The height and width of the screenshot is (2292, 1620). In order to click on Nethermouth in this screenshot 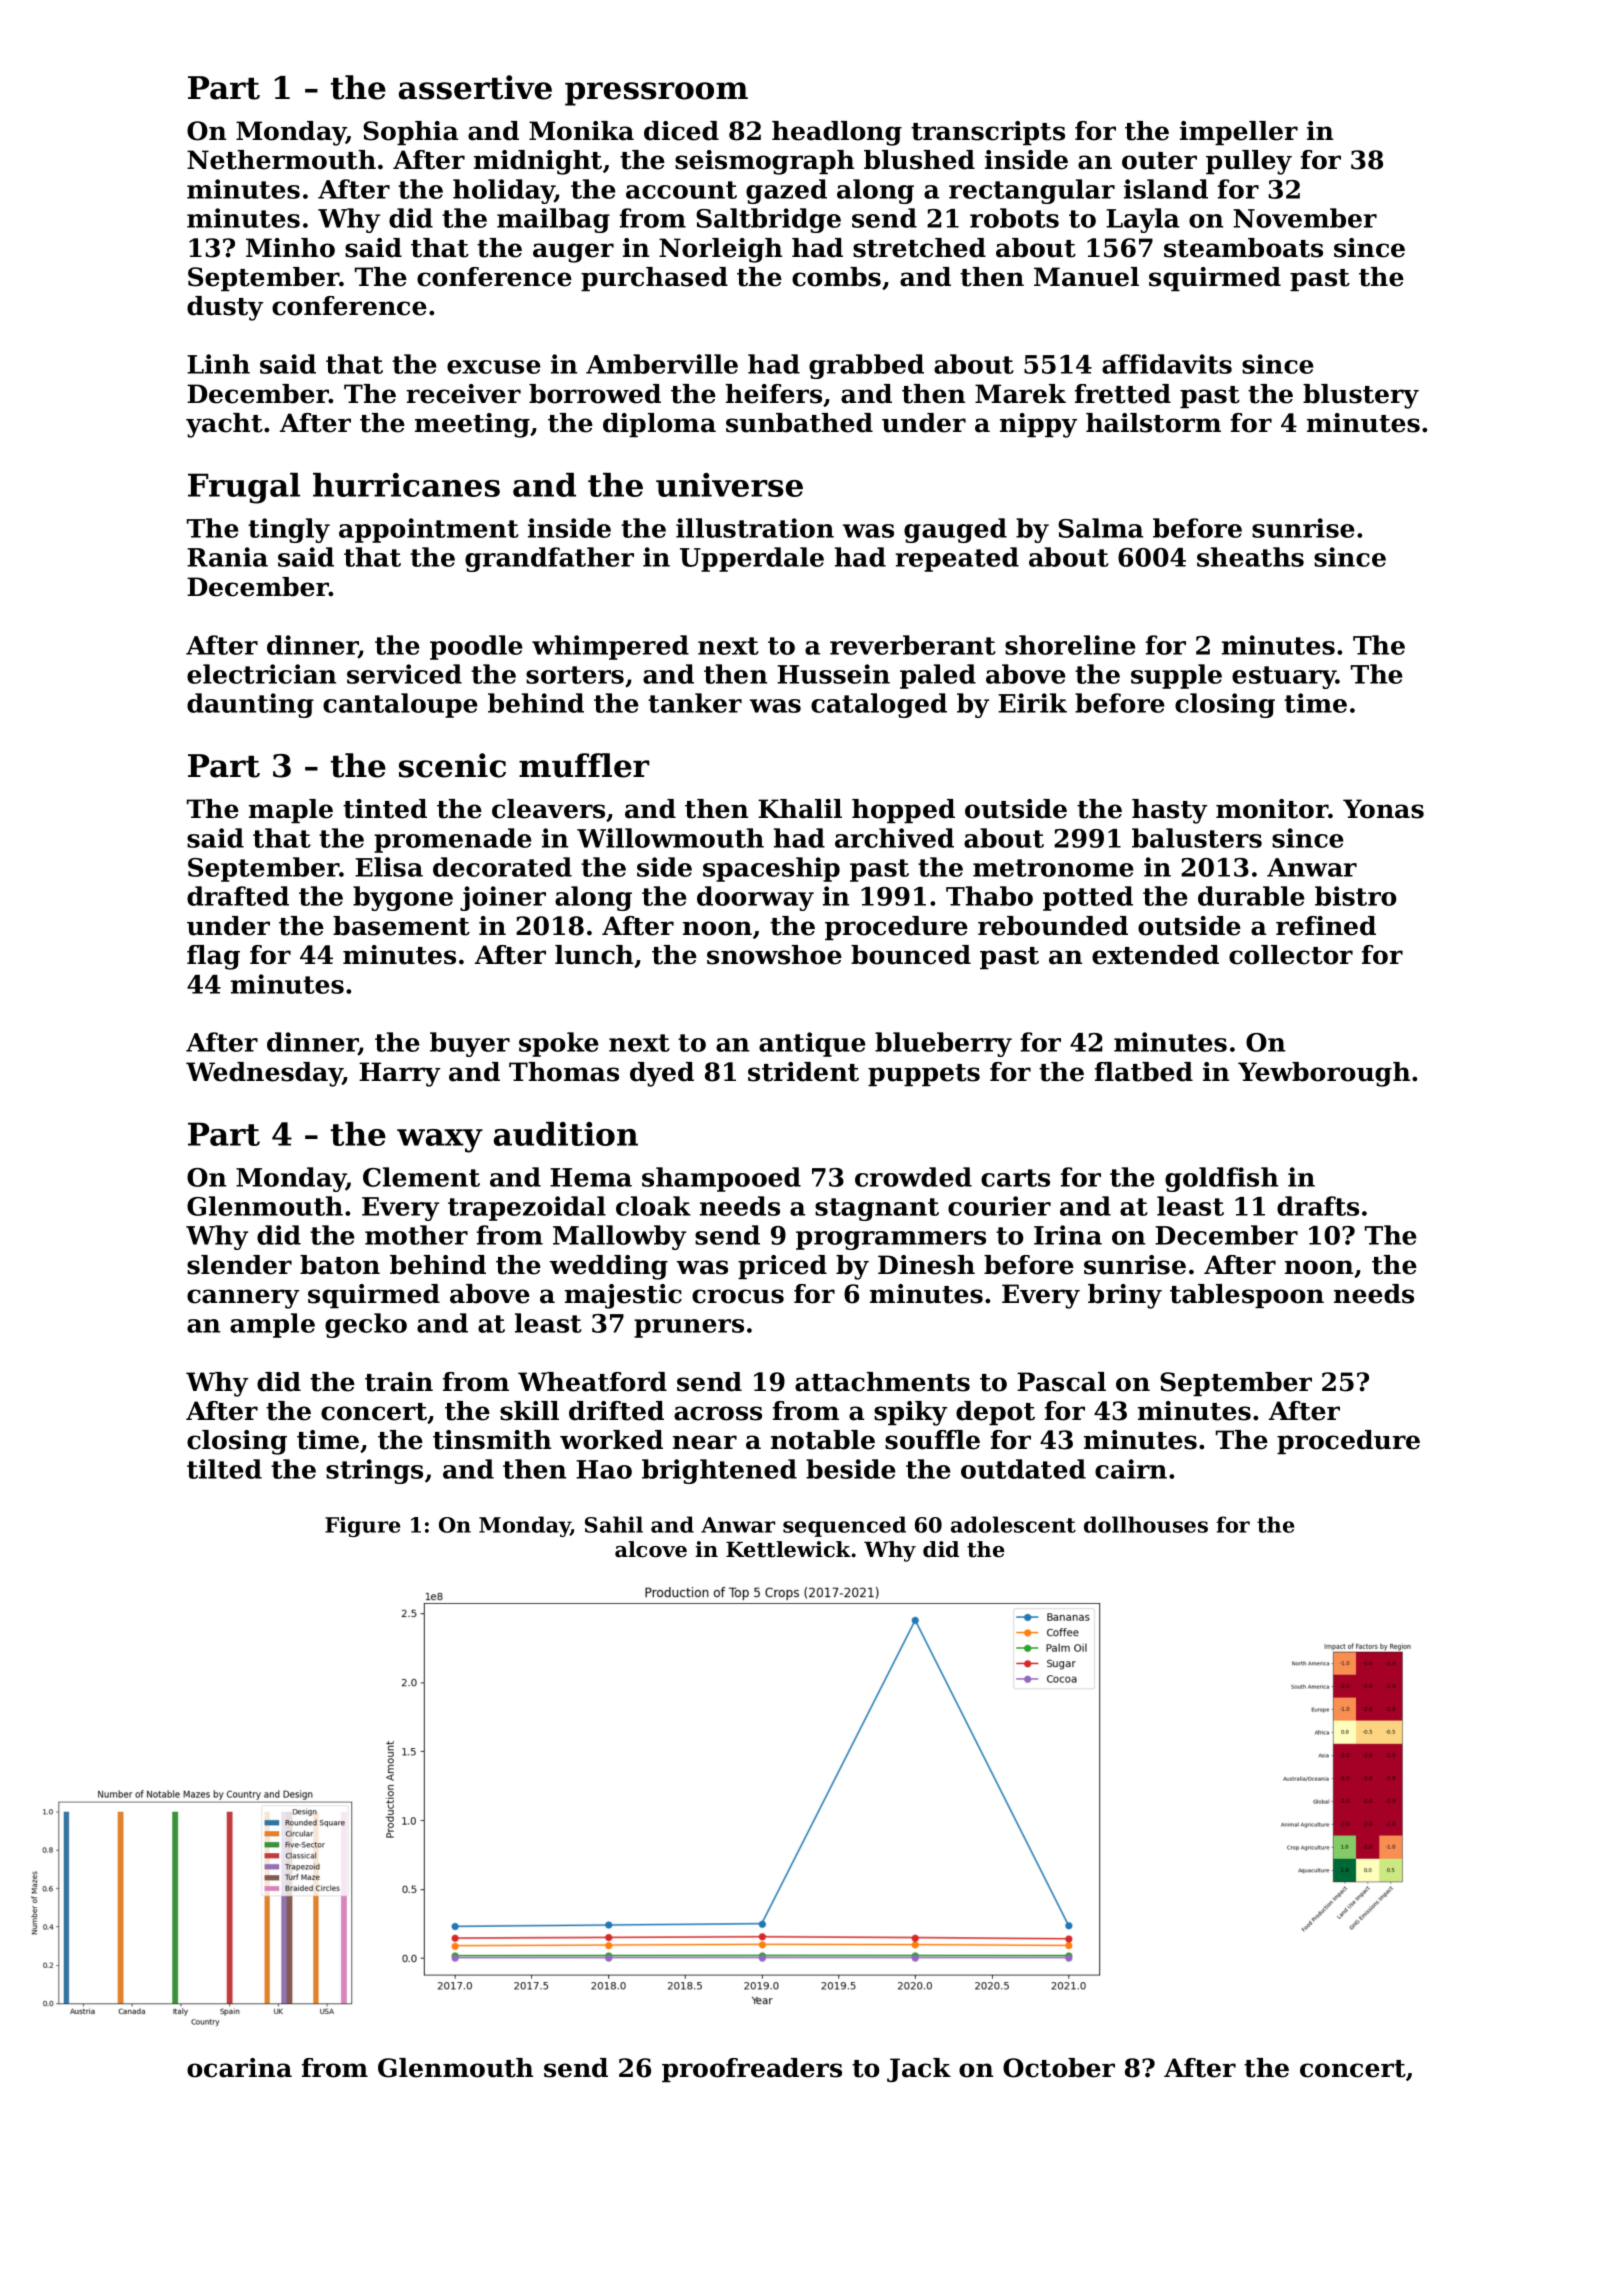, I will do `click(281, 160)`.
